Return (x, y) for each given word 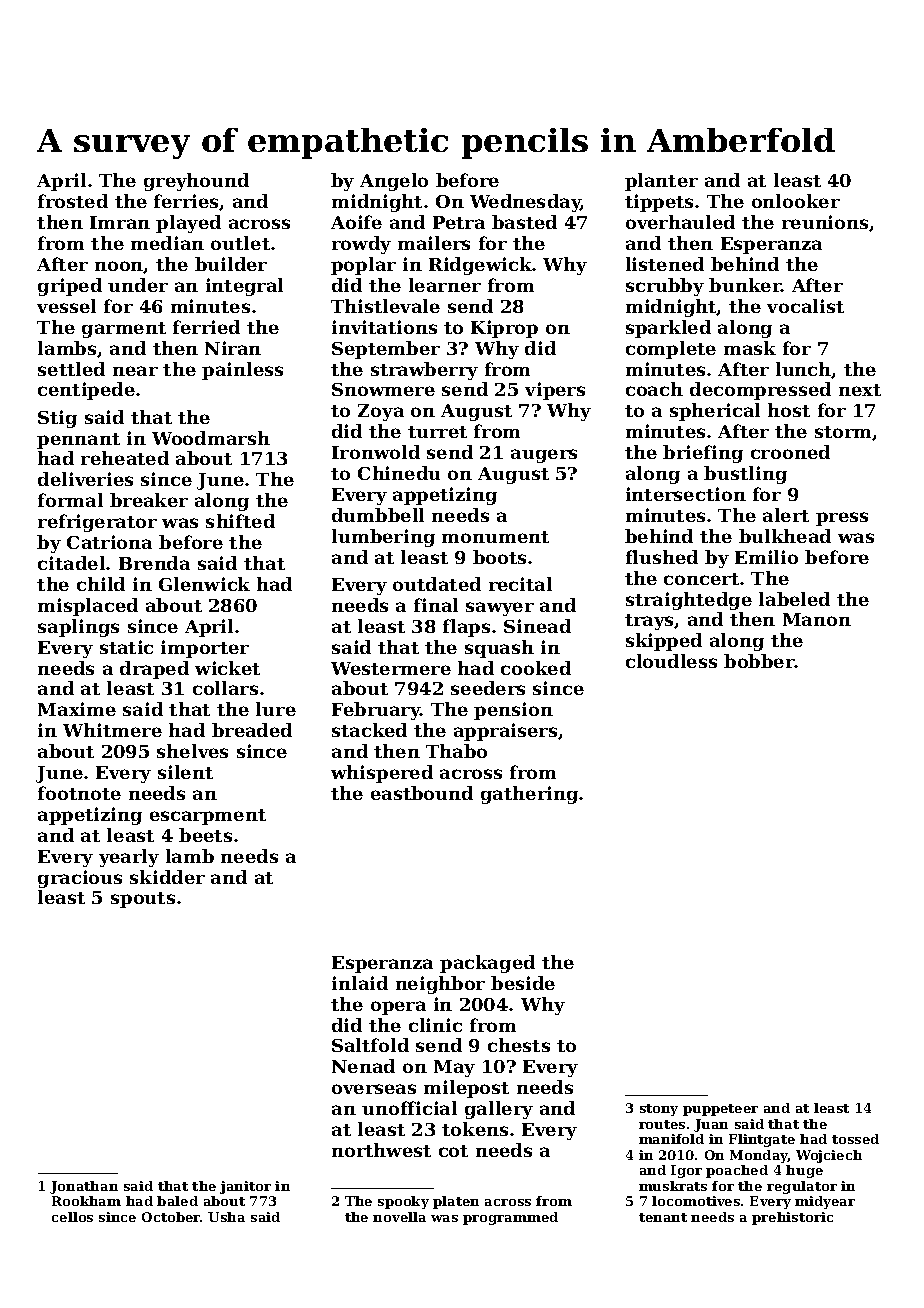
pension (513, 711)
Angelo (394, 182)
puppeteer (720, 1110)
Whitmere (112, 730)
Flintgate (762, 1140)
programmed (510, 1218)
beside (523, 983)
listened (665, 264)
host (789, 410)
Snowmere (383, 389)
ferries (187, 202)
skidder (167, 877)
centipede (86, 391)
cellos (72, 1217)
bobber (759, 661)
